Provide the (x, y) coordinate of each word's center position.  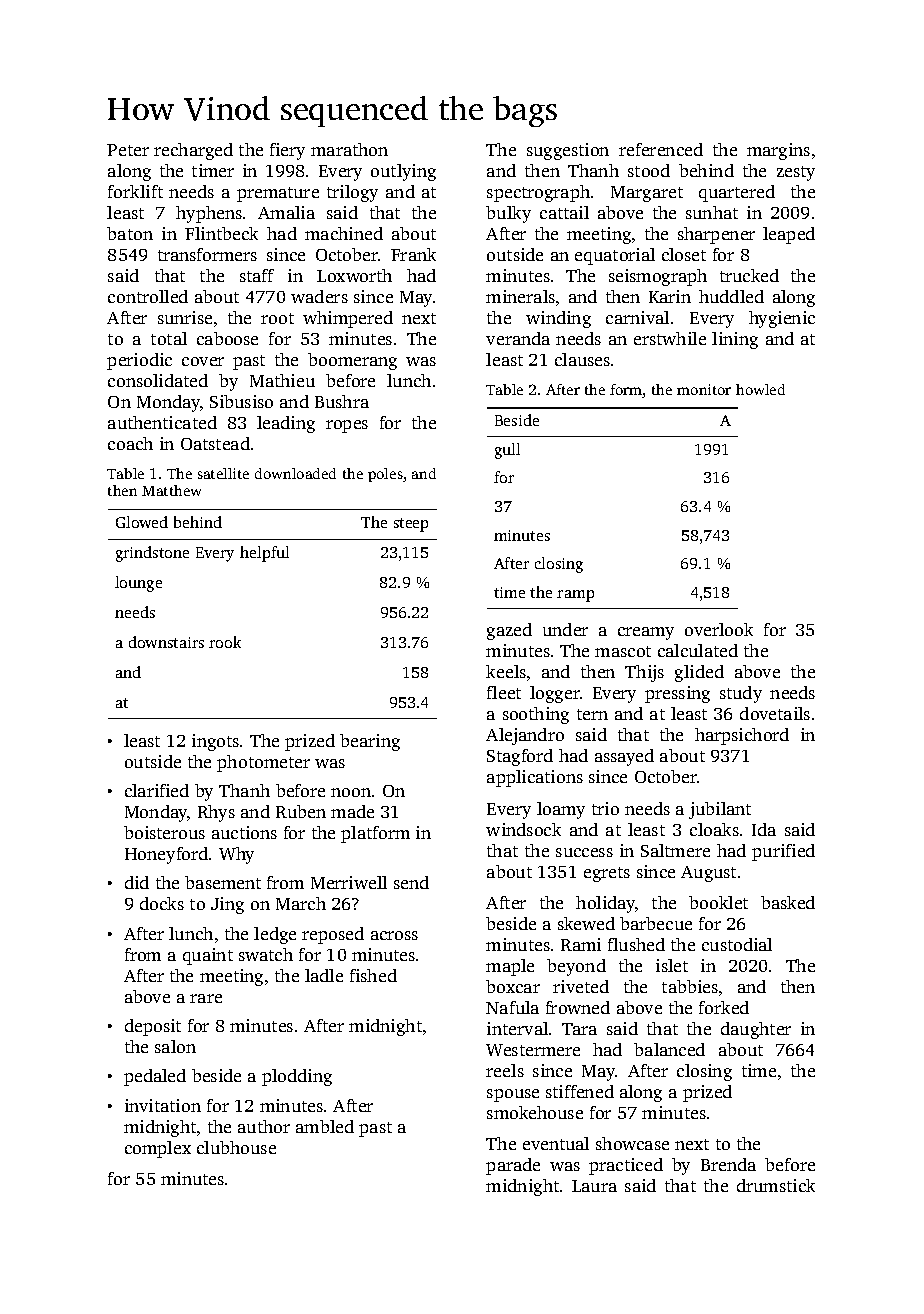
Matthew (171, 490)
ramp (575, 596)
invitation (163, 1105)
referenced (661, 149)
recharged (193, 151)
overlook (719, 629)
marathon (349, 149)
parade (513, 1166)
